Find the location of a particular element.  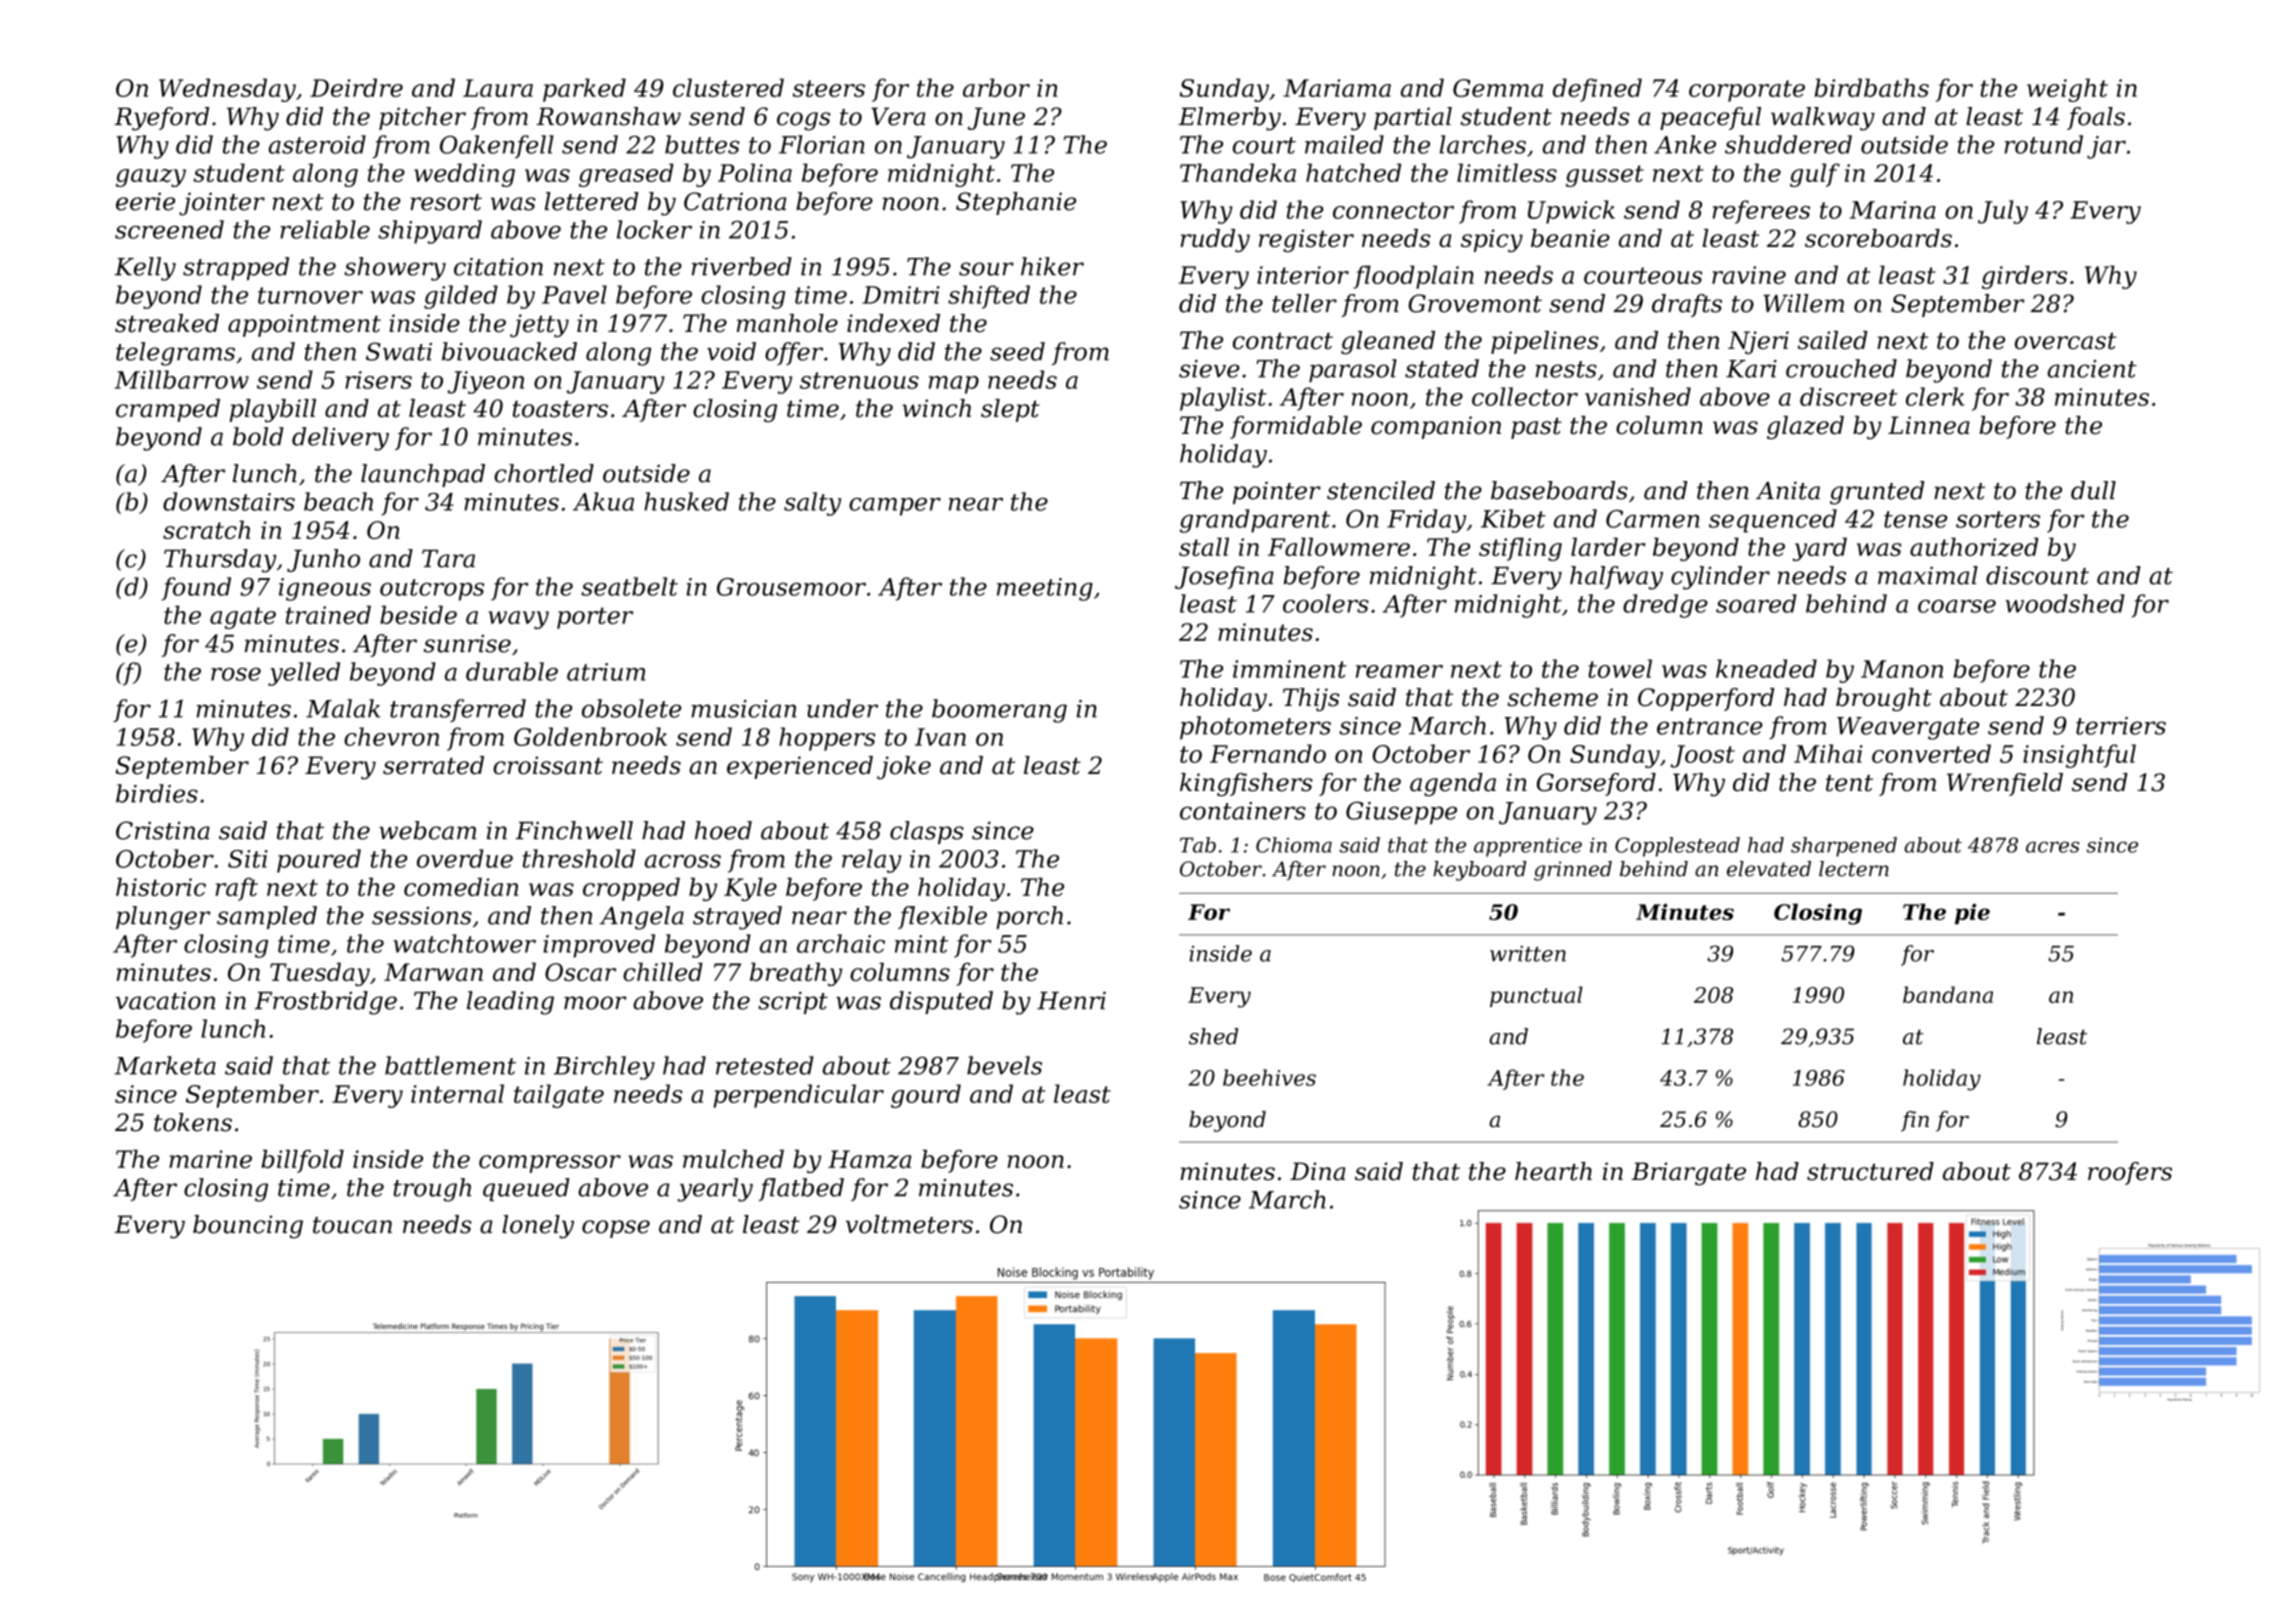

Oakenfell is located at coordinates (497, 147).
